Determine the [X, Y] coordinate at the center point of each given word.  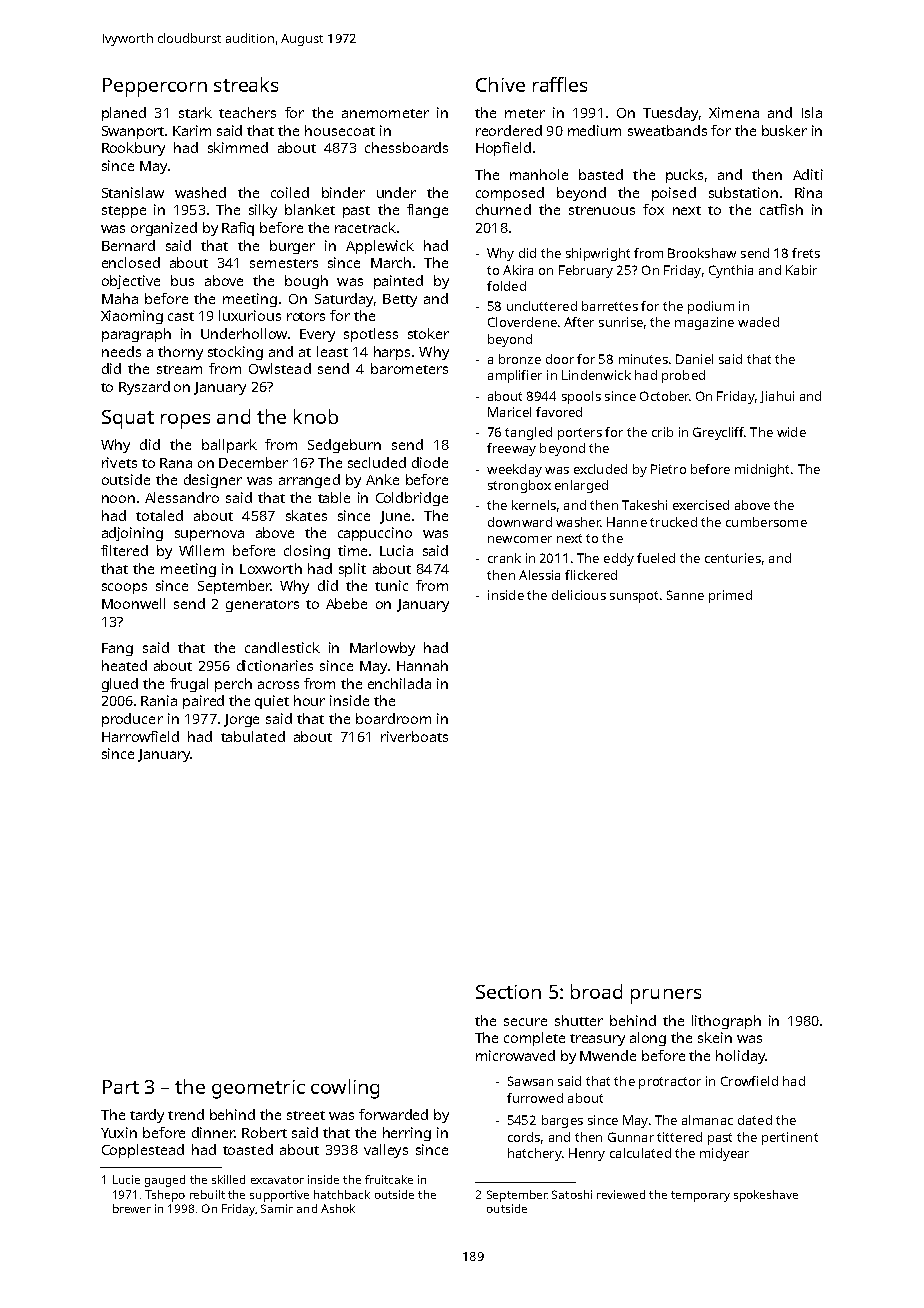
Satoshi [572, 1194]
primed [730, 596]
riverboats [414, 736]
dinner [213, 1132]
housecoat [340, 130]
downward [520, 522]
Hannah [422, 665]
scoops [124, 588]
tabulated [253, 736]
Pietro [668, 469]
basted [601, 174]
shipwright [598, 254]
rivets [119, 462]
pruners [666, 996]
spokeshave [766, 1196]
